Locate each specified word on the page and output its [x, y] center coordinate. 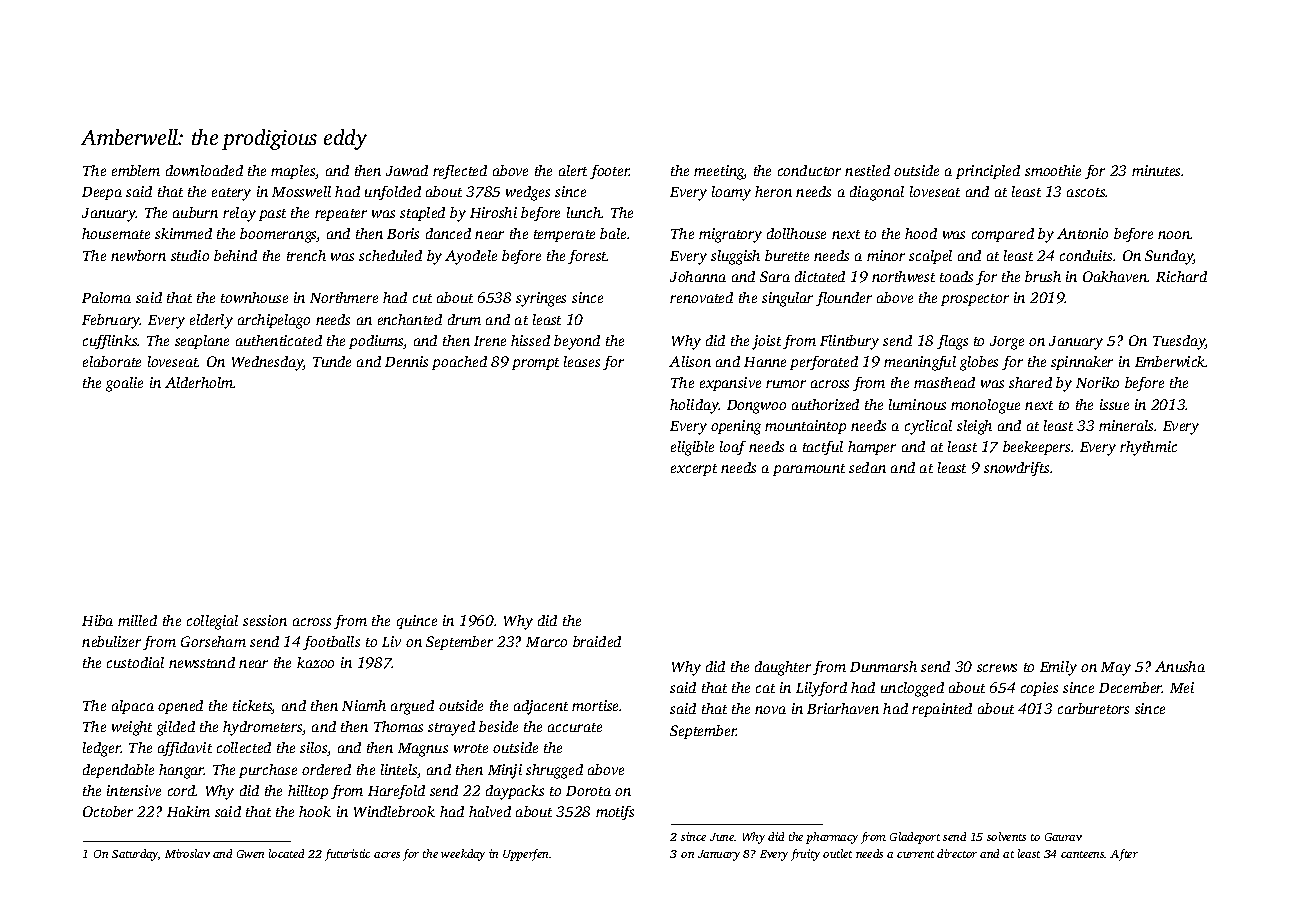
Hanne [765, 362]
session [265, 620]
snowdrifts [1016, 469]
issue [1114, 404]
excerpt [694, 470]
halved [490, 811]
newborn [138, 255]
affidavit [185, 749]
